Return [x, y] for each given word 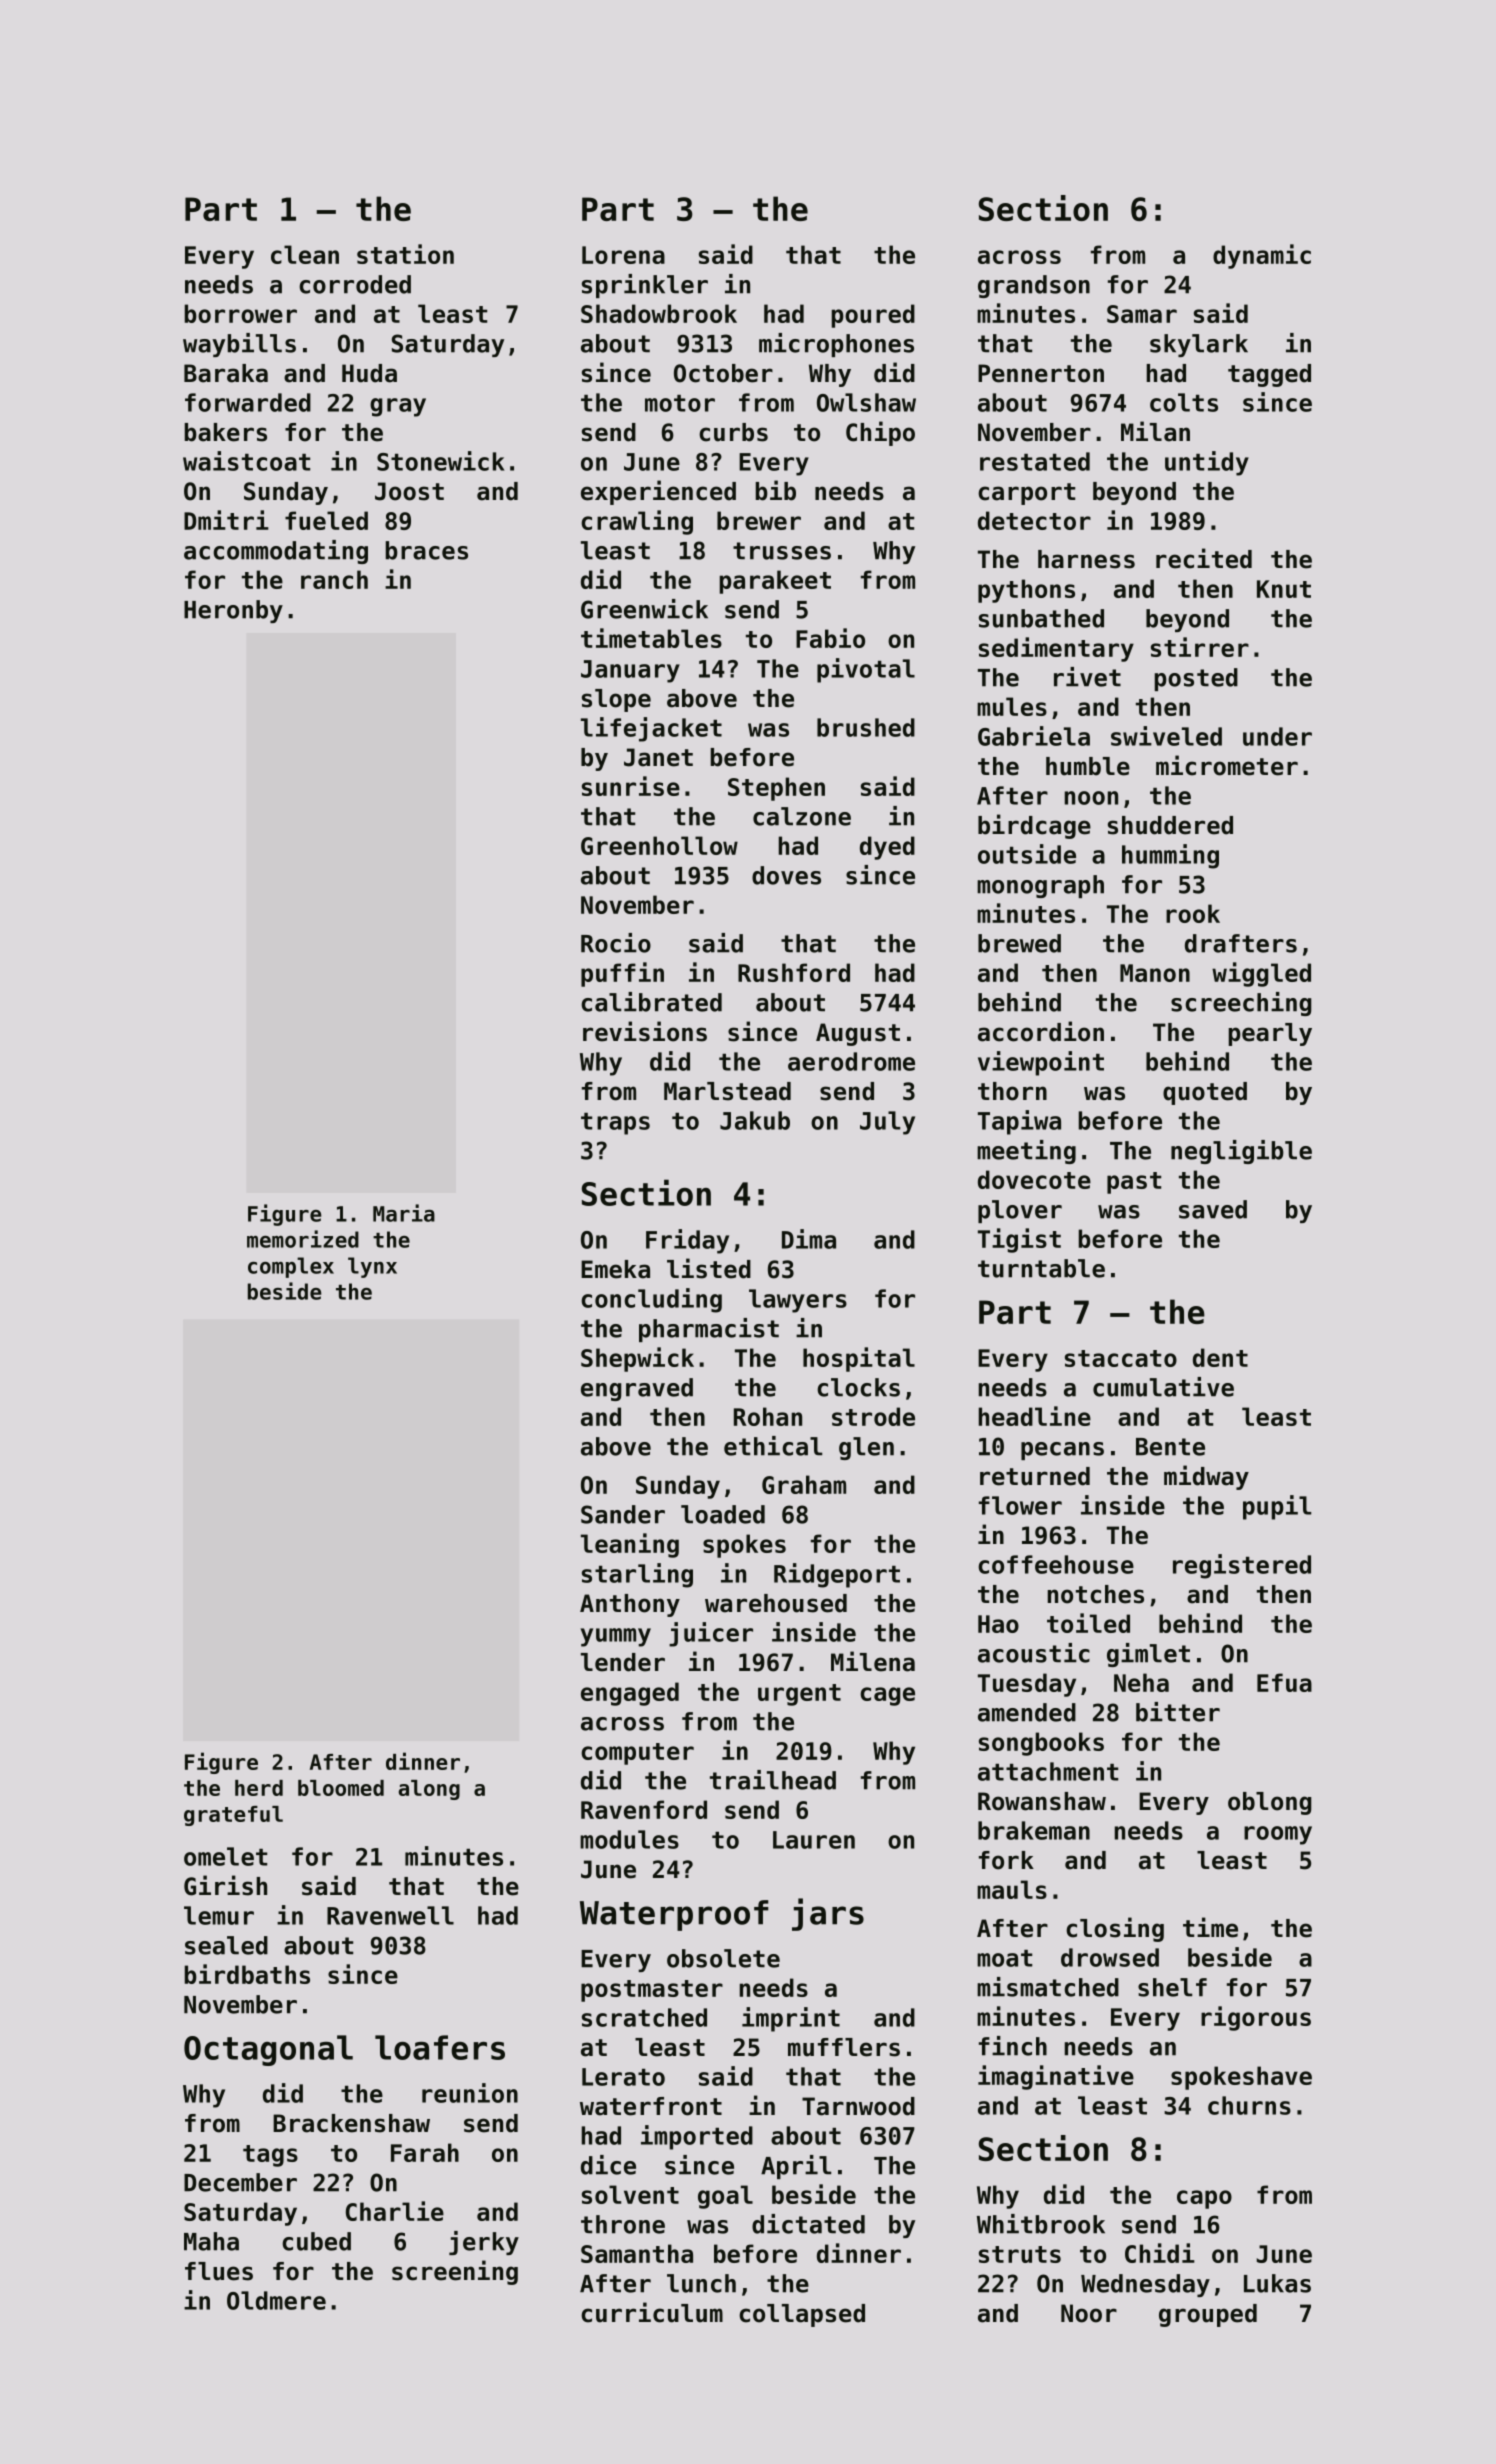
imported [697, 2137]
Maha [211, 2241]
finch [1013, 2046]
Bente [1170, 1447]
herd [259, 1788]
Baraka [226, 373]
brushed [866, 727]
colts [1184, 402]
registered [1242, 1566]
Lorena [623, 255]
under [1277, 736]
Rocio [616, 943]
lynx [372, 1267]
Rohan [768, 1416]
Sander [623, 1514]
